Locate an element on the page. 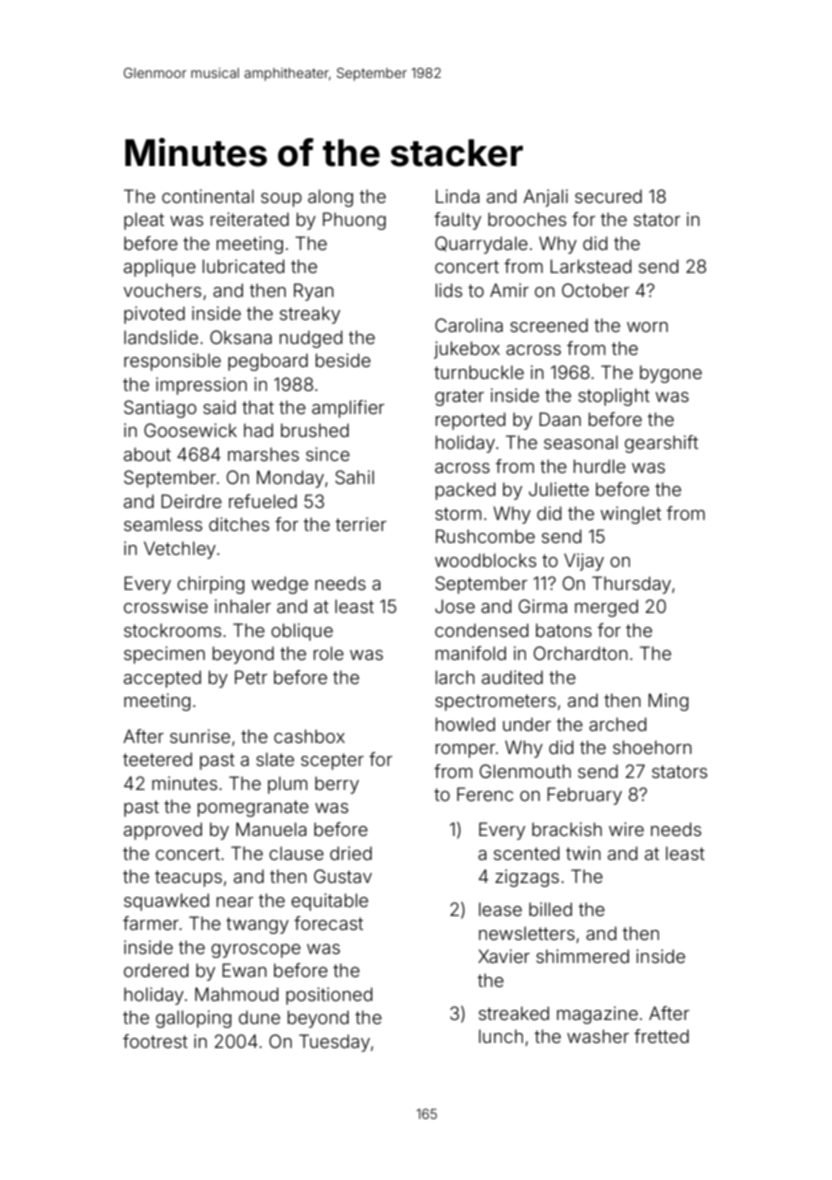 Image resolution: width=832 pixels, height=1180 pixels. continental is located at coordinates (208, 196).
